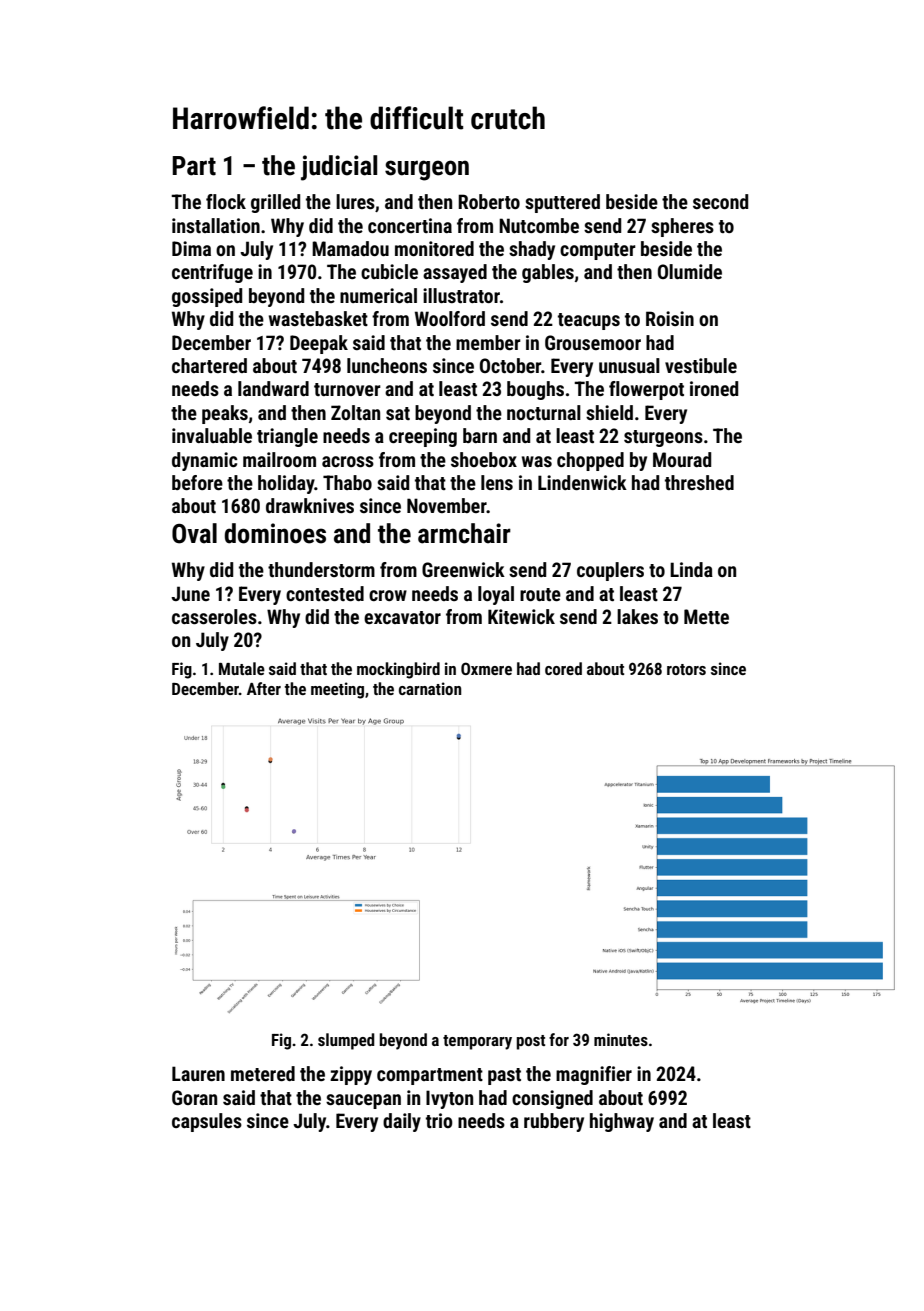 The height and width of the screenshot is (1311, 924). What do you see at coordinates (562, 203) in the screenshot?
I see `sputtered` at bounding box center [562, 203].
